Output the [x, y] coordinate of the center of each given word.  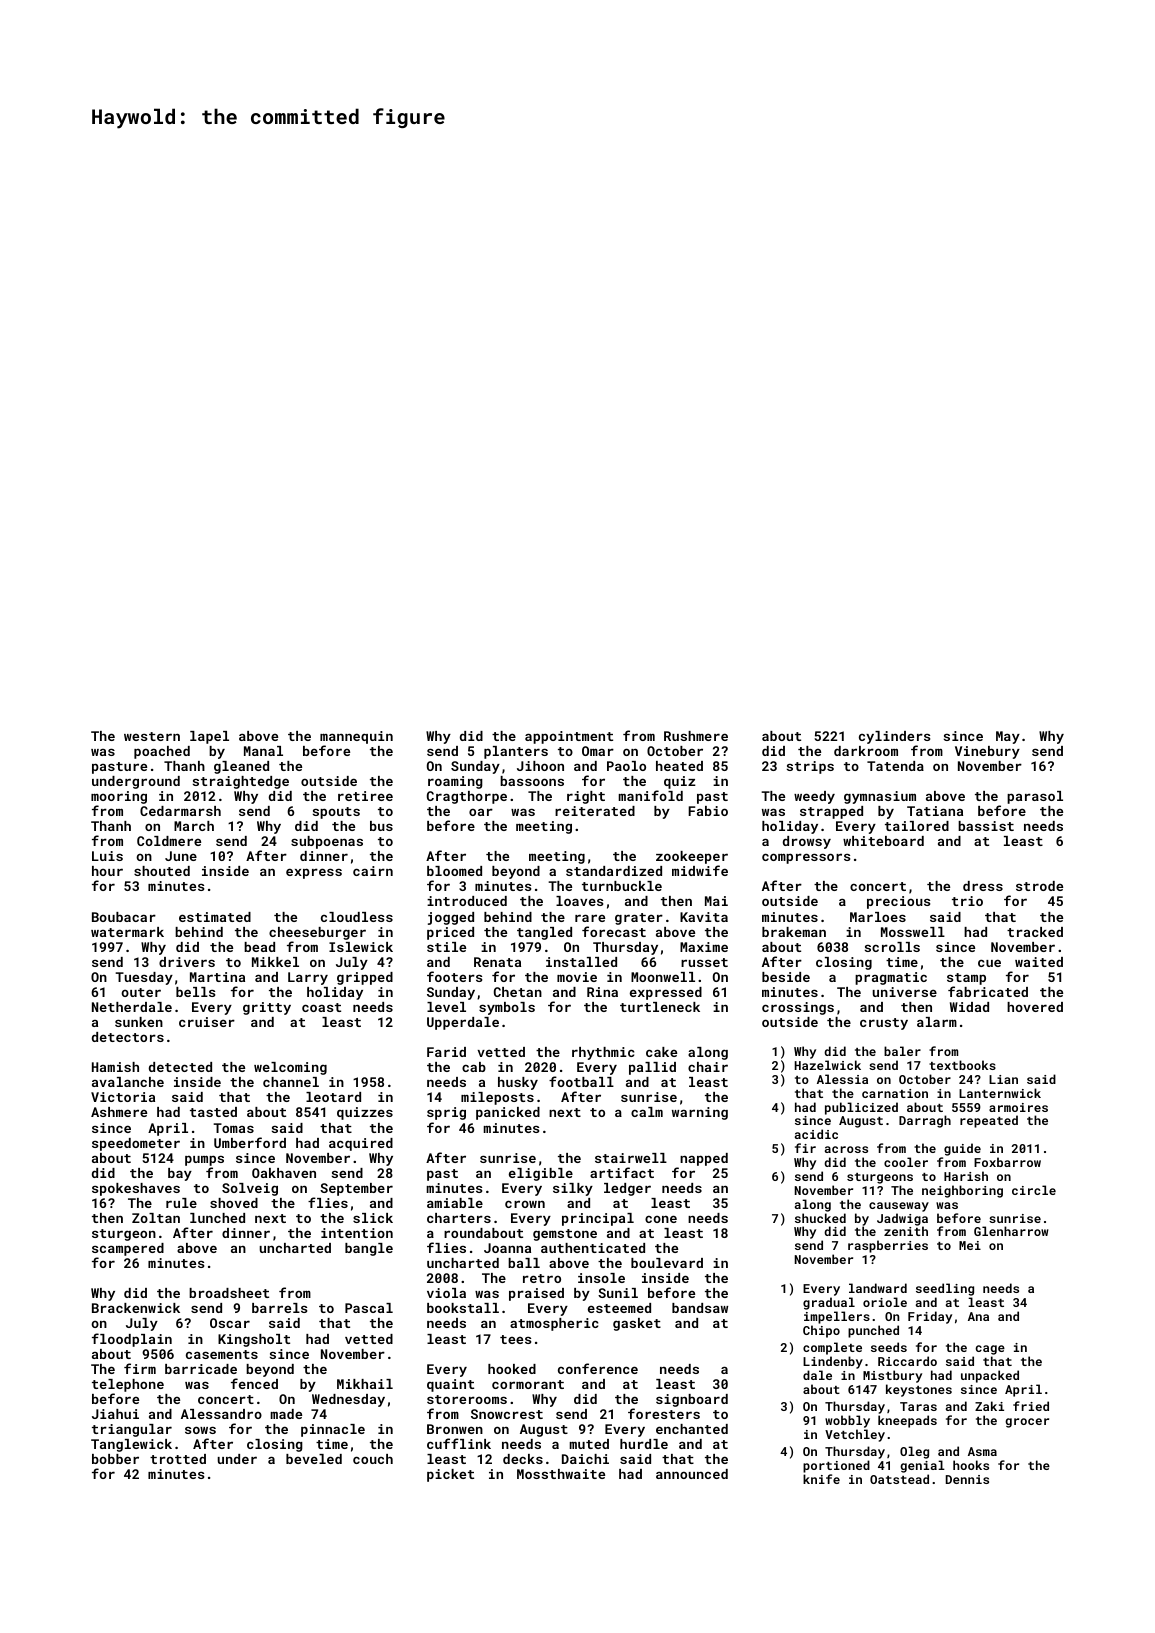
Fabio [708, 811]
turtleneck [660, 1007]
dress [983, 886]
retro [542, 1278]
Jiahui [115, 1414]
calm [647, 1112]
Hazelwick [828, 1065]
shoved [234, 1203]
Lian [1003, 1079]
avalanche [128, 1082]
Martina [217, 977]
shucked [820, 1218]
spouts [336, 813]
